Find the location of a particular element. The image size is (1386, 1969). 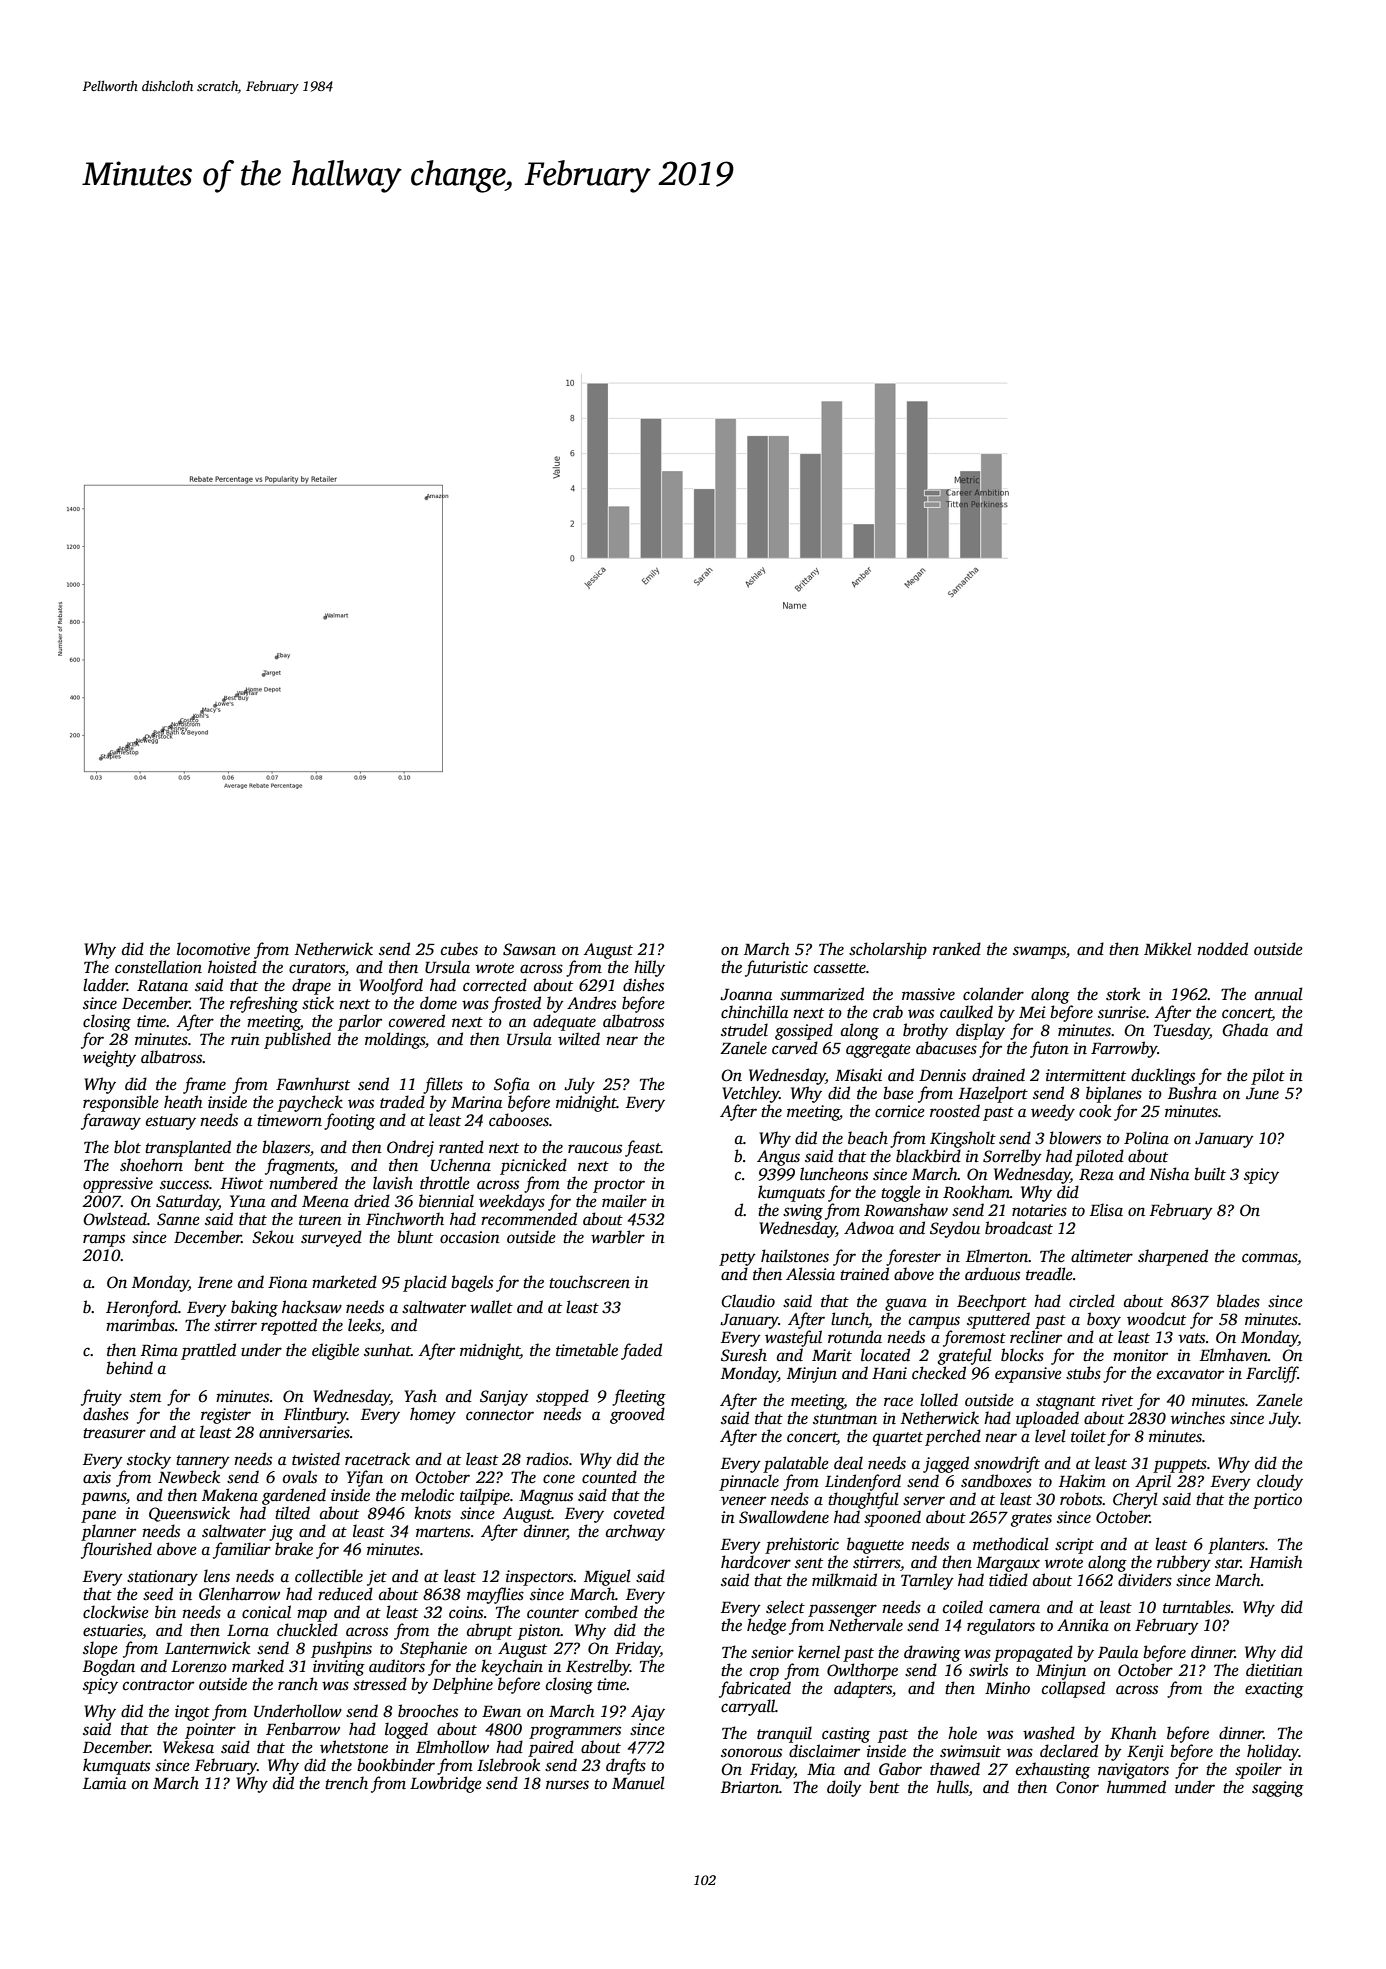

wilted is located at coordinates (579, 1039).
